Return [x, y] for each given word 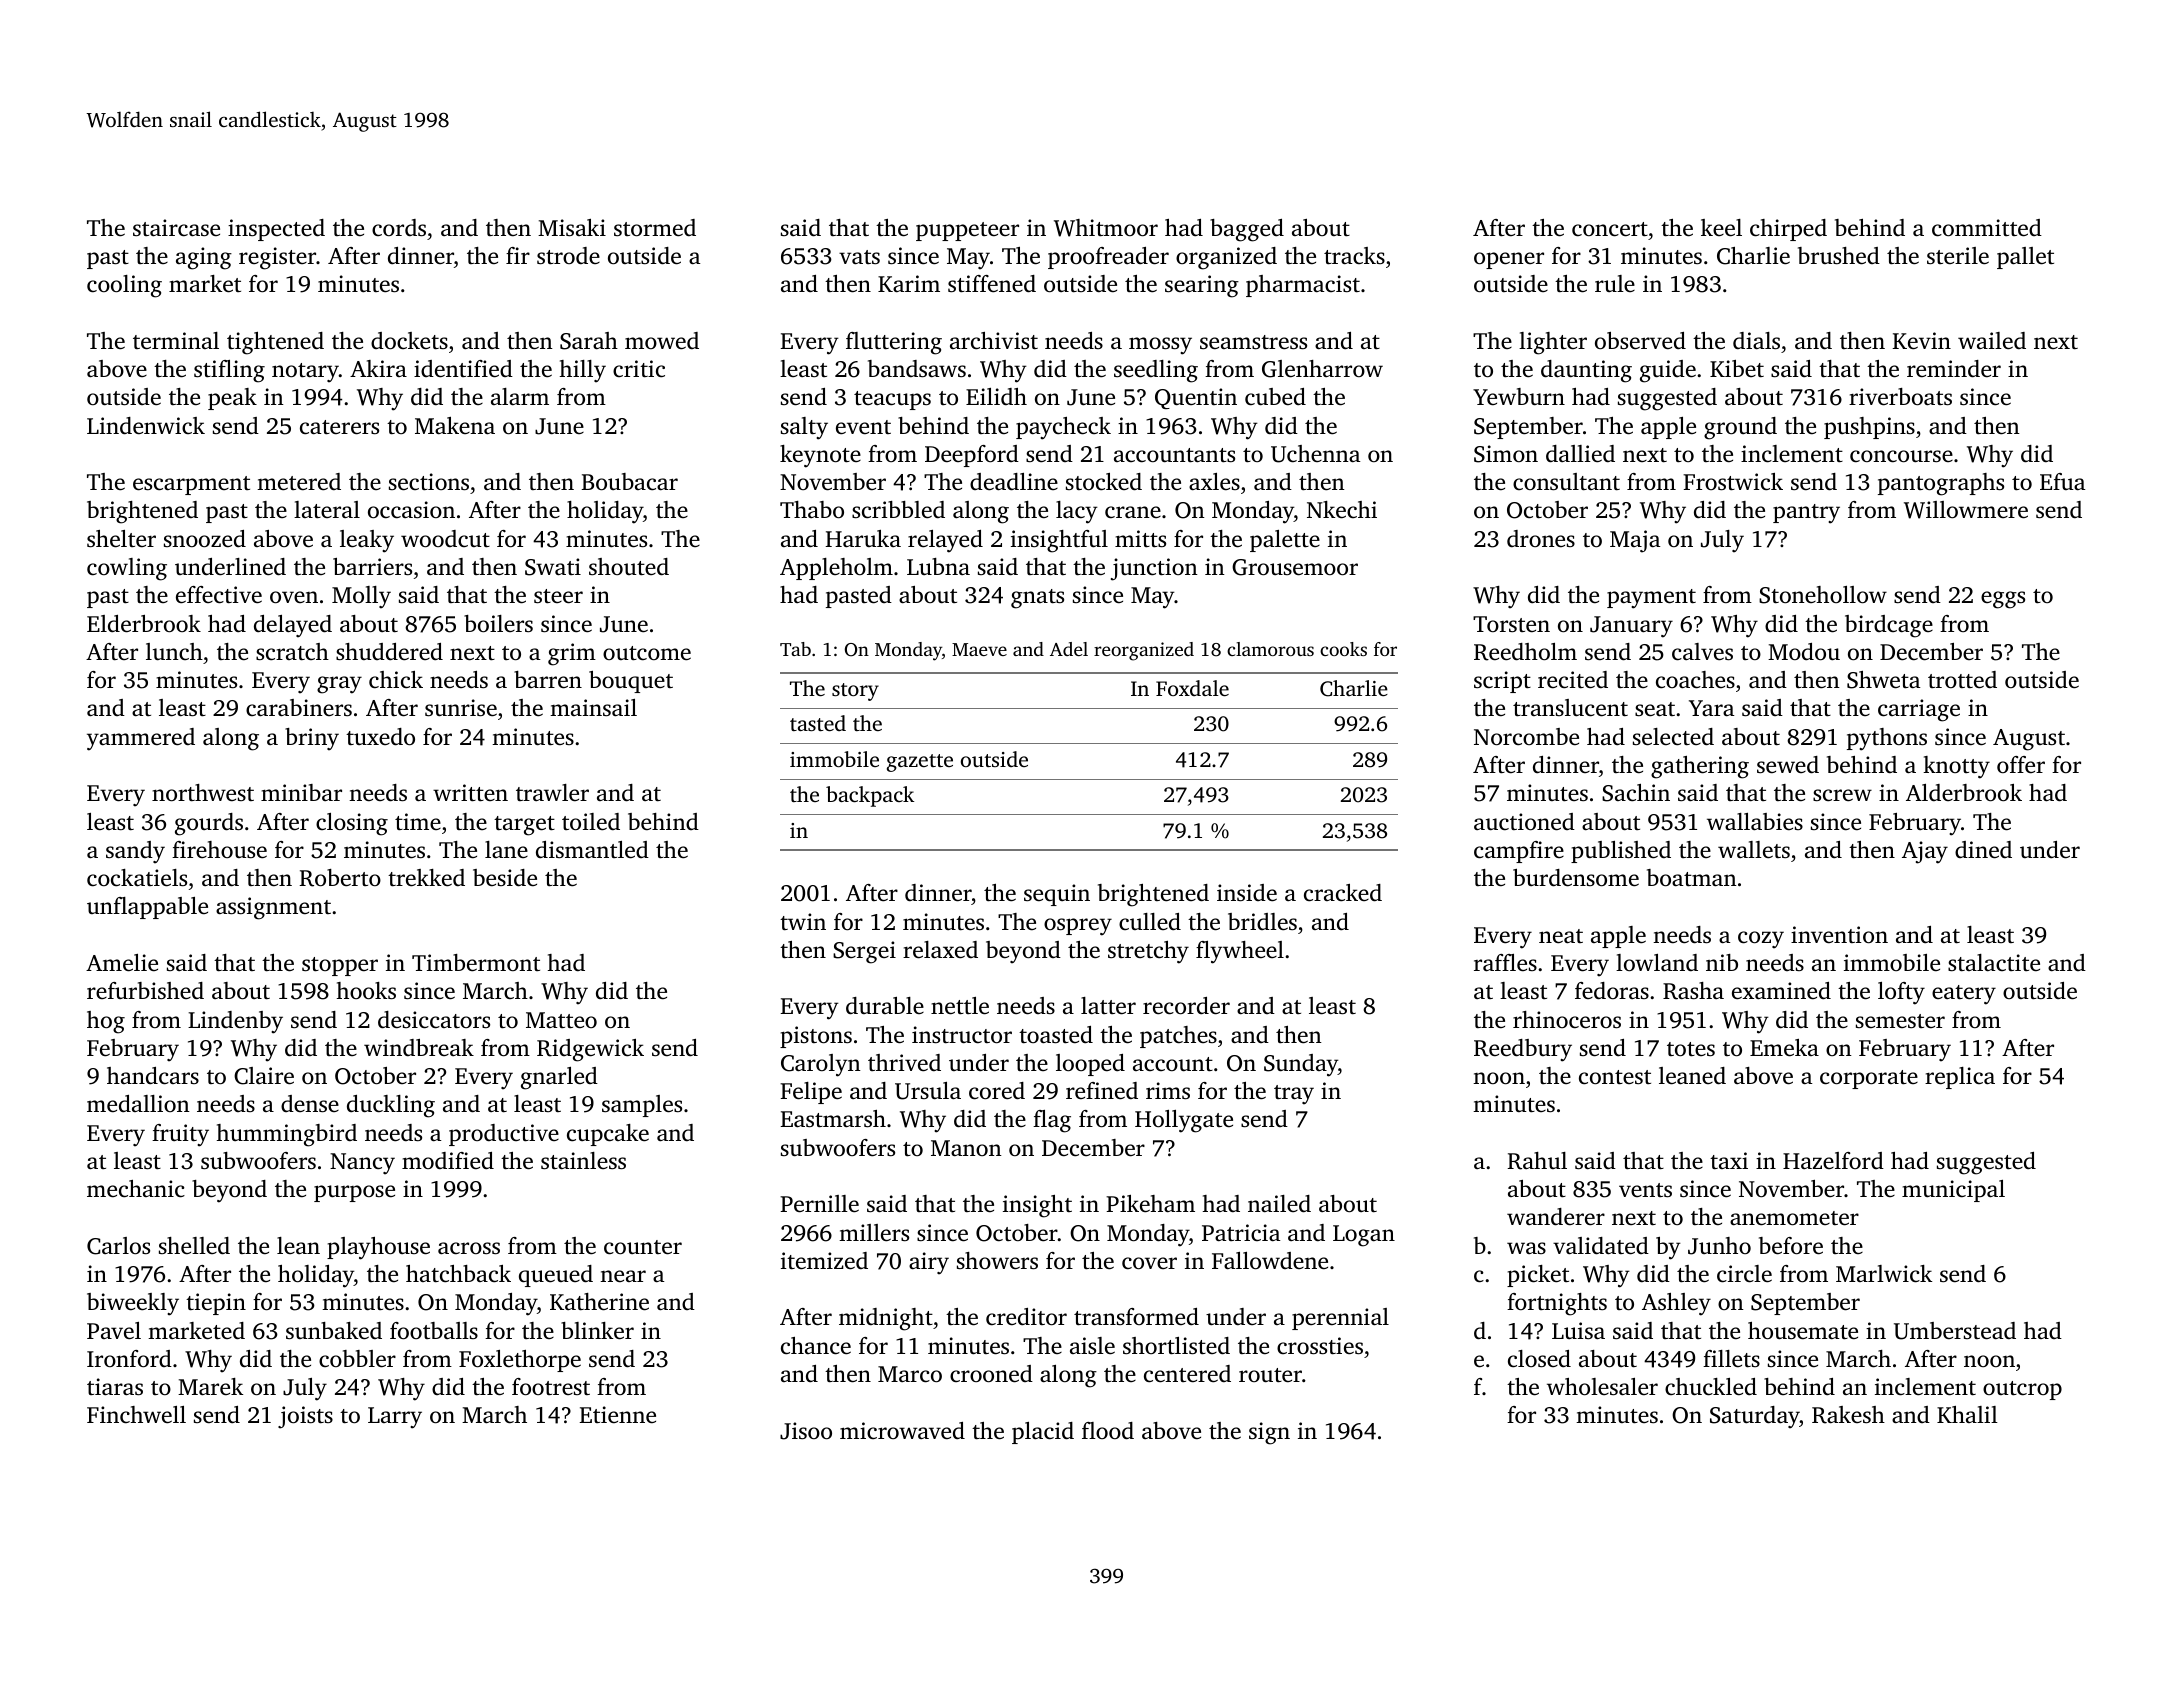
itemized [824, 1261]
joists [305, 1417]
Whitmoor [1106, 228]
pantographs [1941, 484]
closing [352, 824]
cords [399, 228]
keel [1721, 228]
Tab [795, 649]
